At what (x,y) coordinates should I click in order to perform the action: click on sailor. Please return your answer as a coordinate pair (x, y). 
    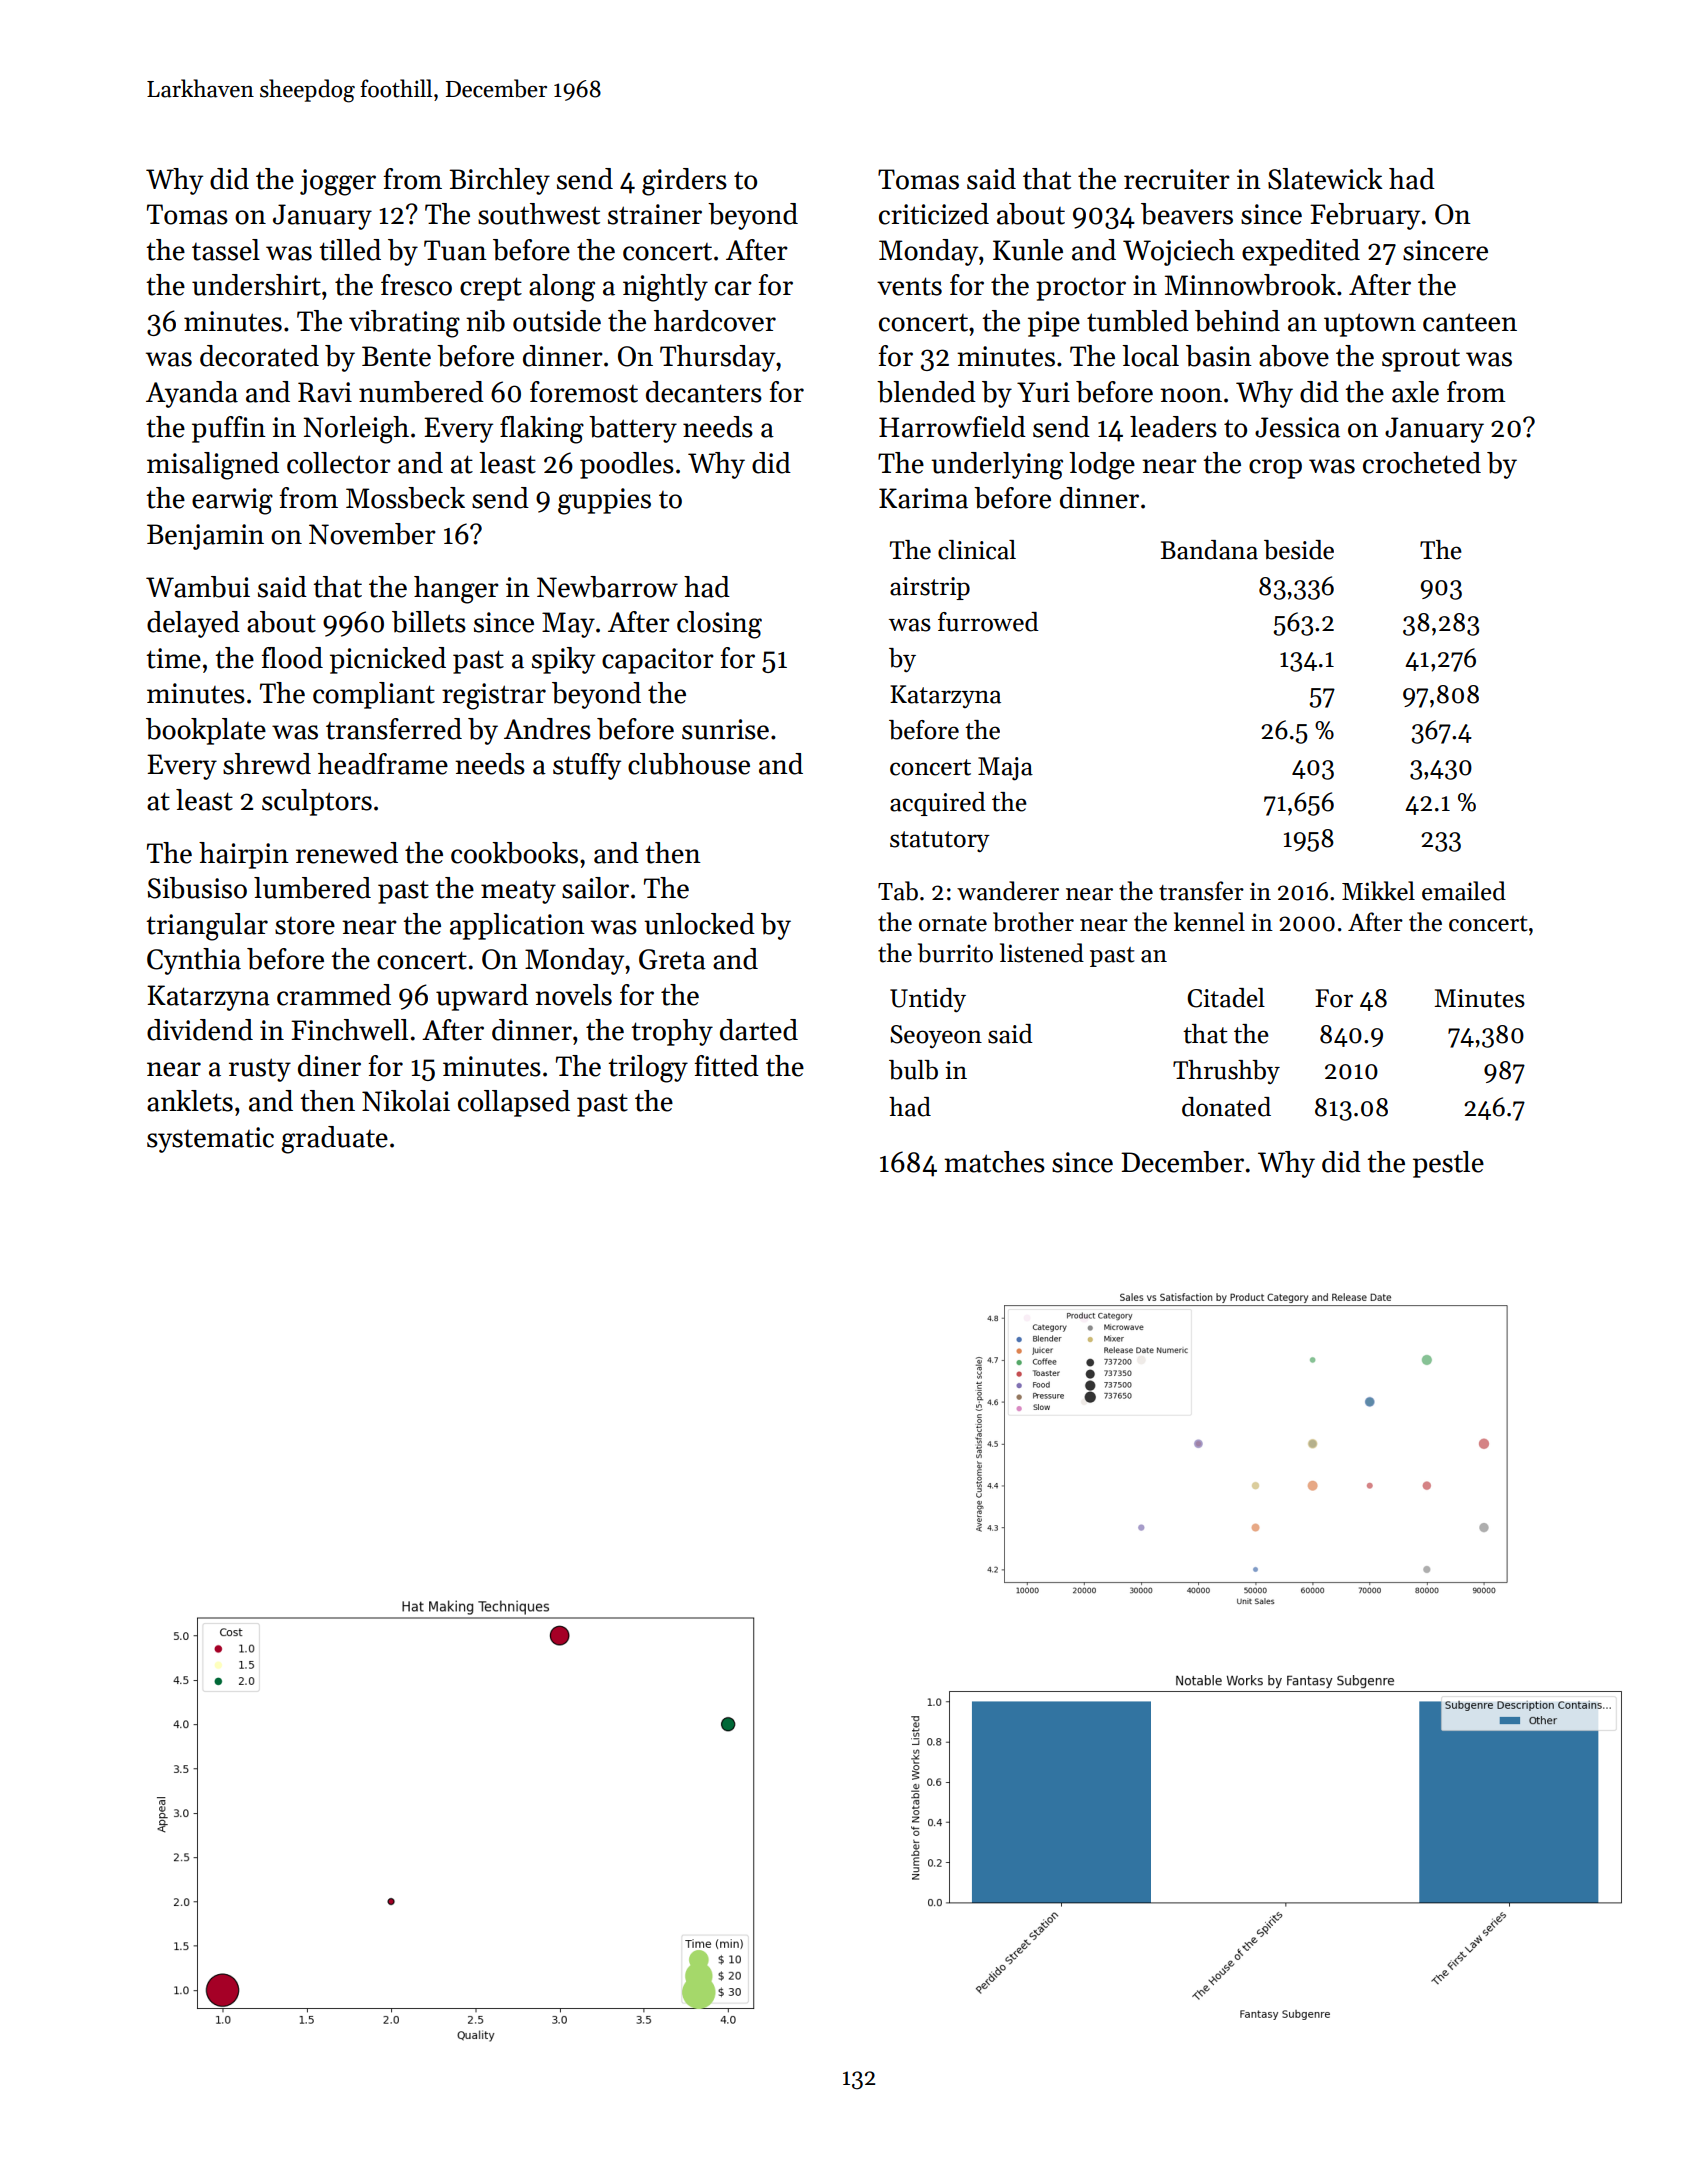
    Looking at the image, I should click on (595, 888).
